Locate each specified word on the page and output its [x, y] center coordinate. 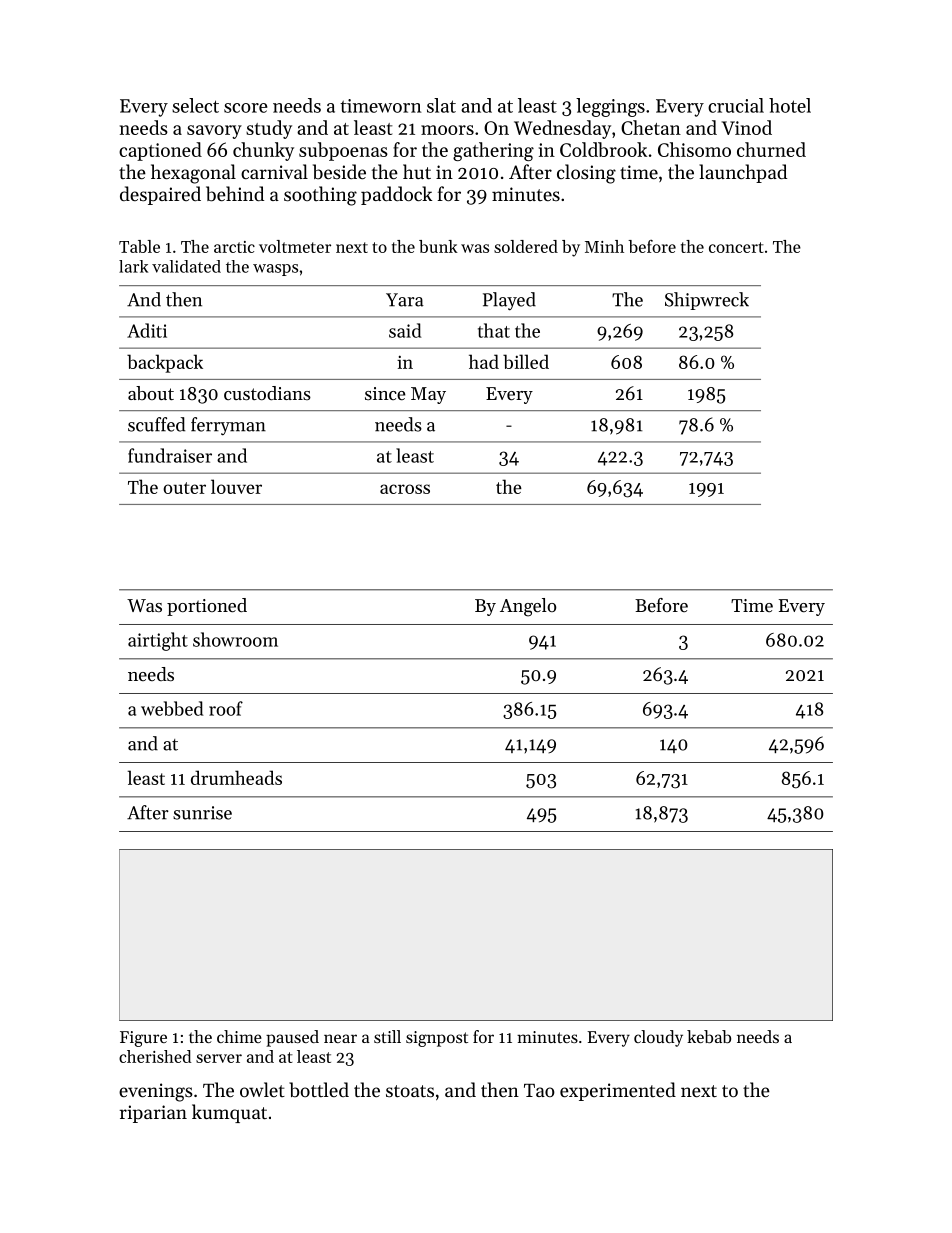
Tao [539, 1090]
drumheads [236, 777]
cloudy [658, 1038]
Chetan [651, 127]
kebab [709, 1036]
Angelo [528, 607]
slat [441, 105]
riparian [153, 1114]
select [195, 105]
